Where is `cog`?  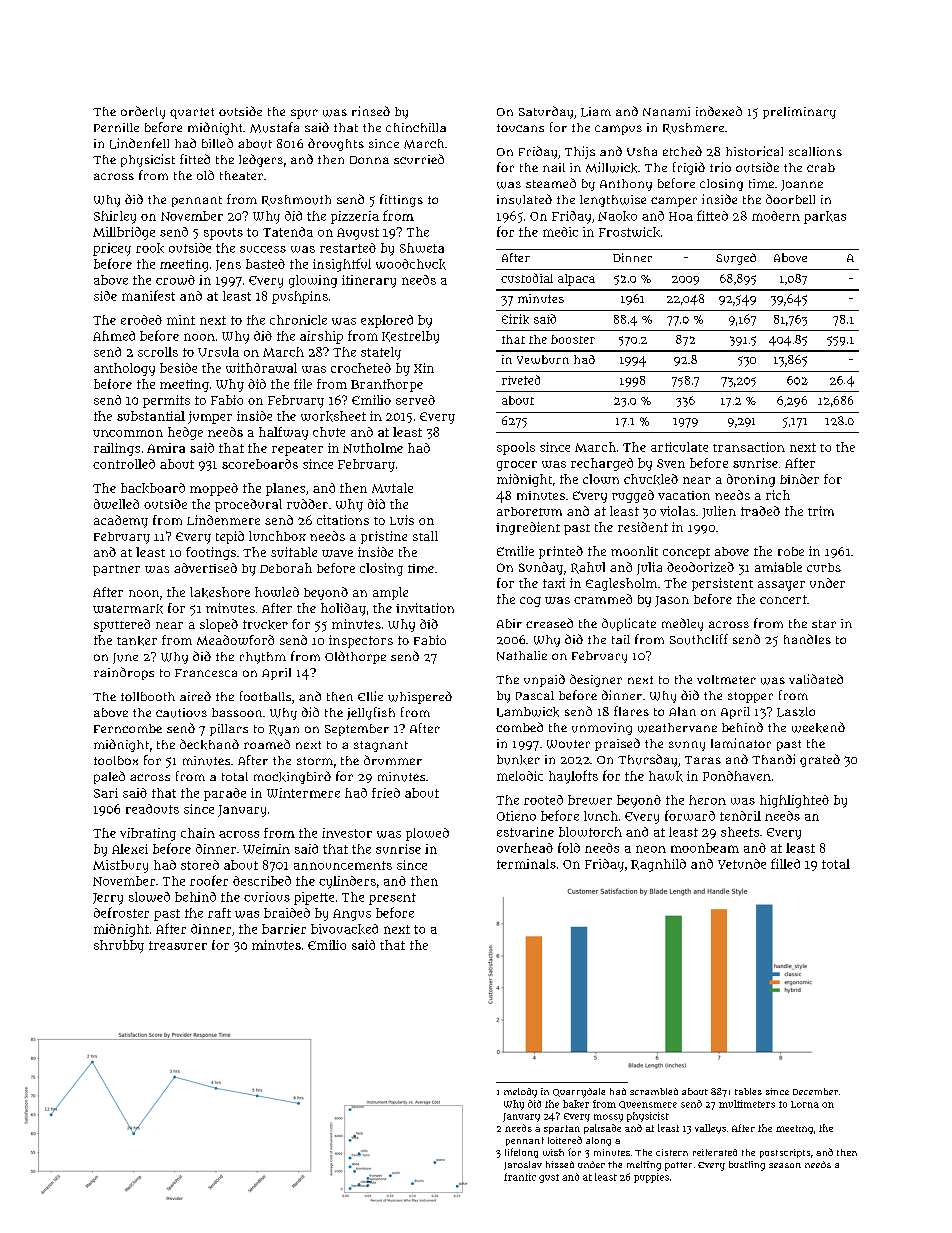
cog is located at coordinates (530, 602).
